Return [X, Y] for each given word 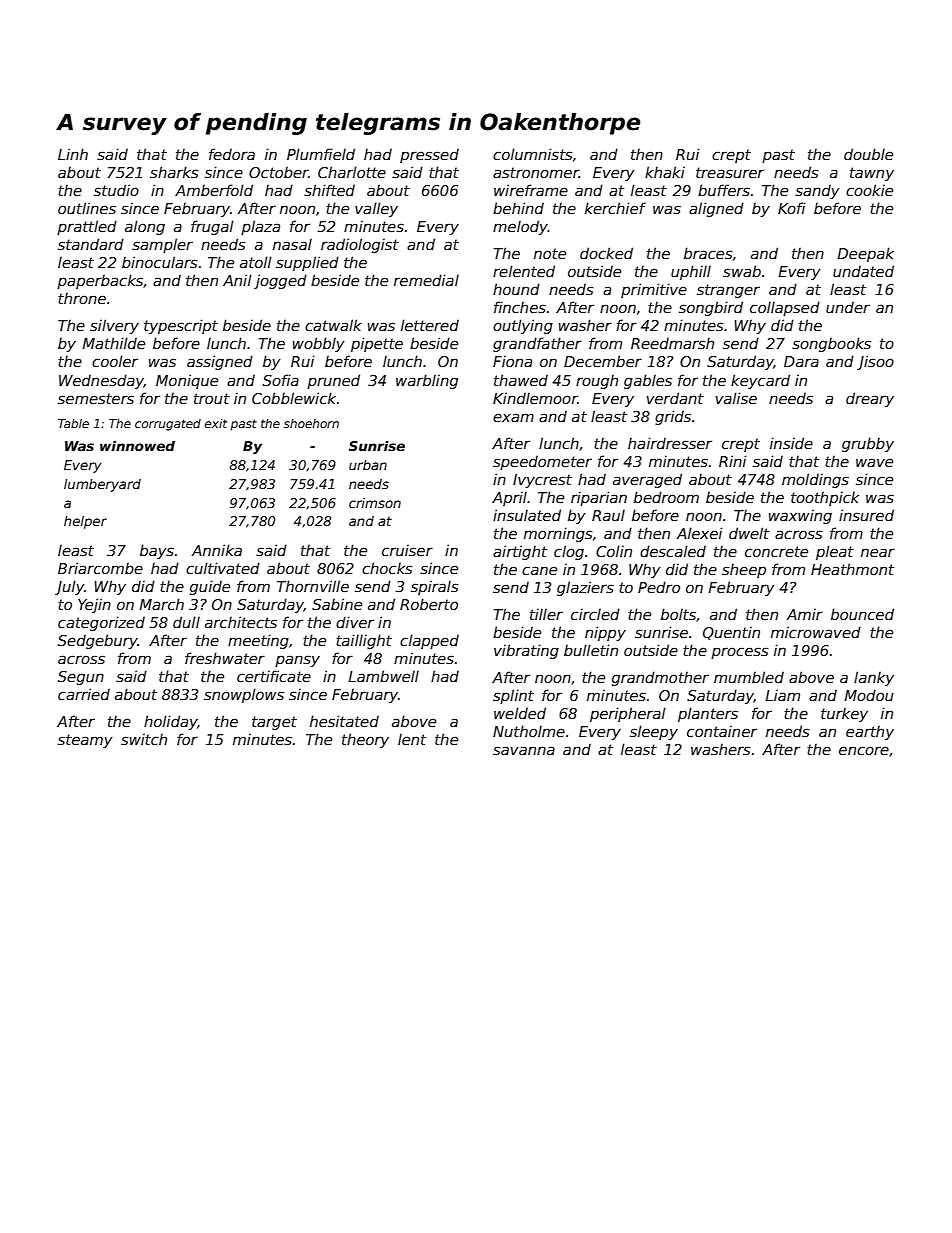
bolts [678, 614]
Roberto [429, 604]
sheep [744, 571]
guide [210, 587]
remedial [426, 280]
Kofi [792, 208]
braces [708, 253]
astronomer [536, 172]
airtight [520, 552]
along [145, 227]
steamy [85, 741]
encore [864, 750]
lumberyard [102, 485]
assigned [220, 362]
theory [365, 740]
